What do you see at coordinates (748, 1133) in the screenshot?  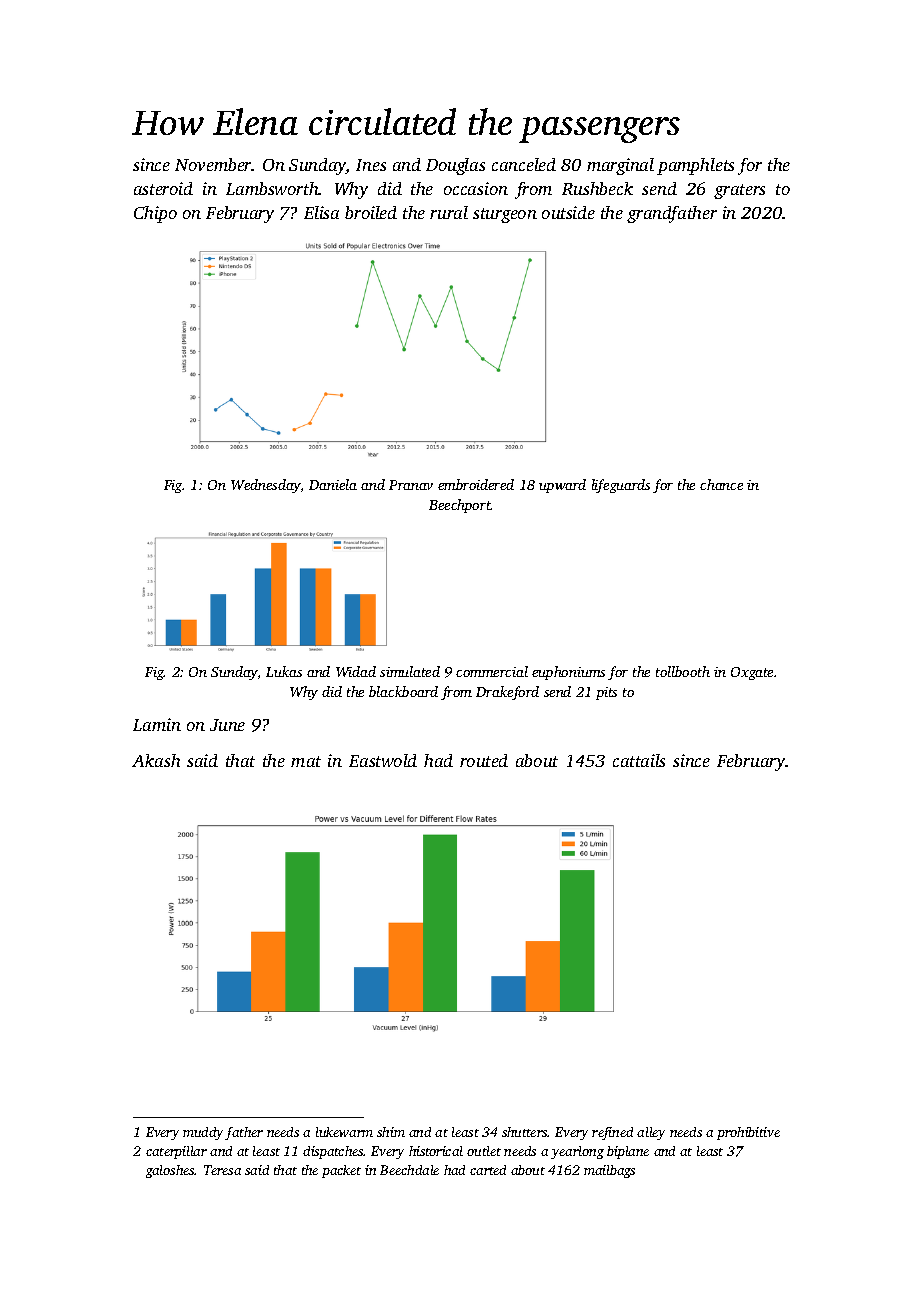 I see `prohibitive` at bounding box center [748, 1133].
